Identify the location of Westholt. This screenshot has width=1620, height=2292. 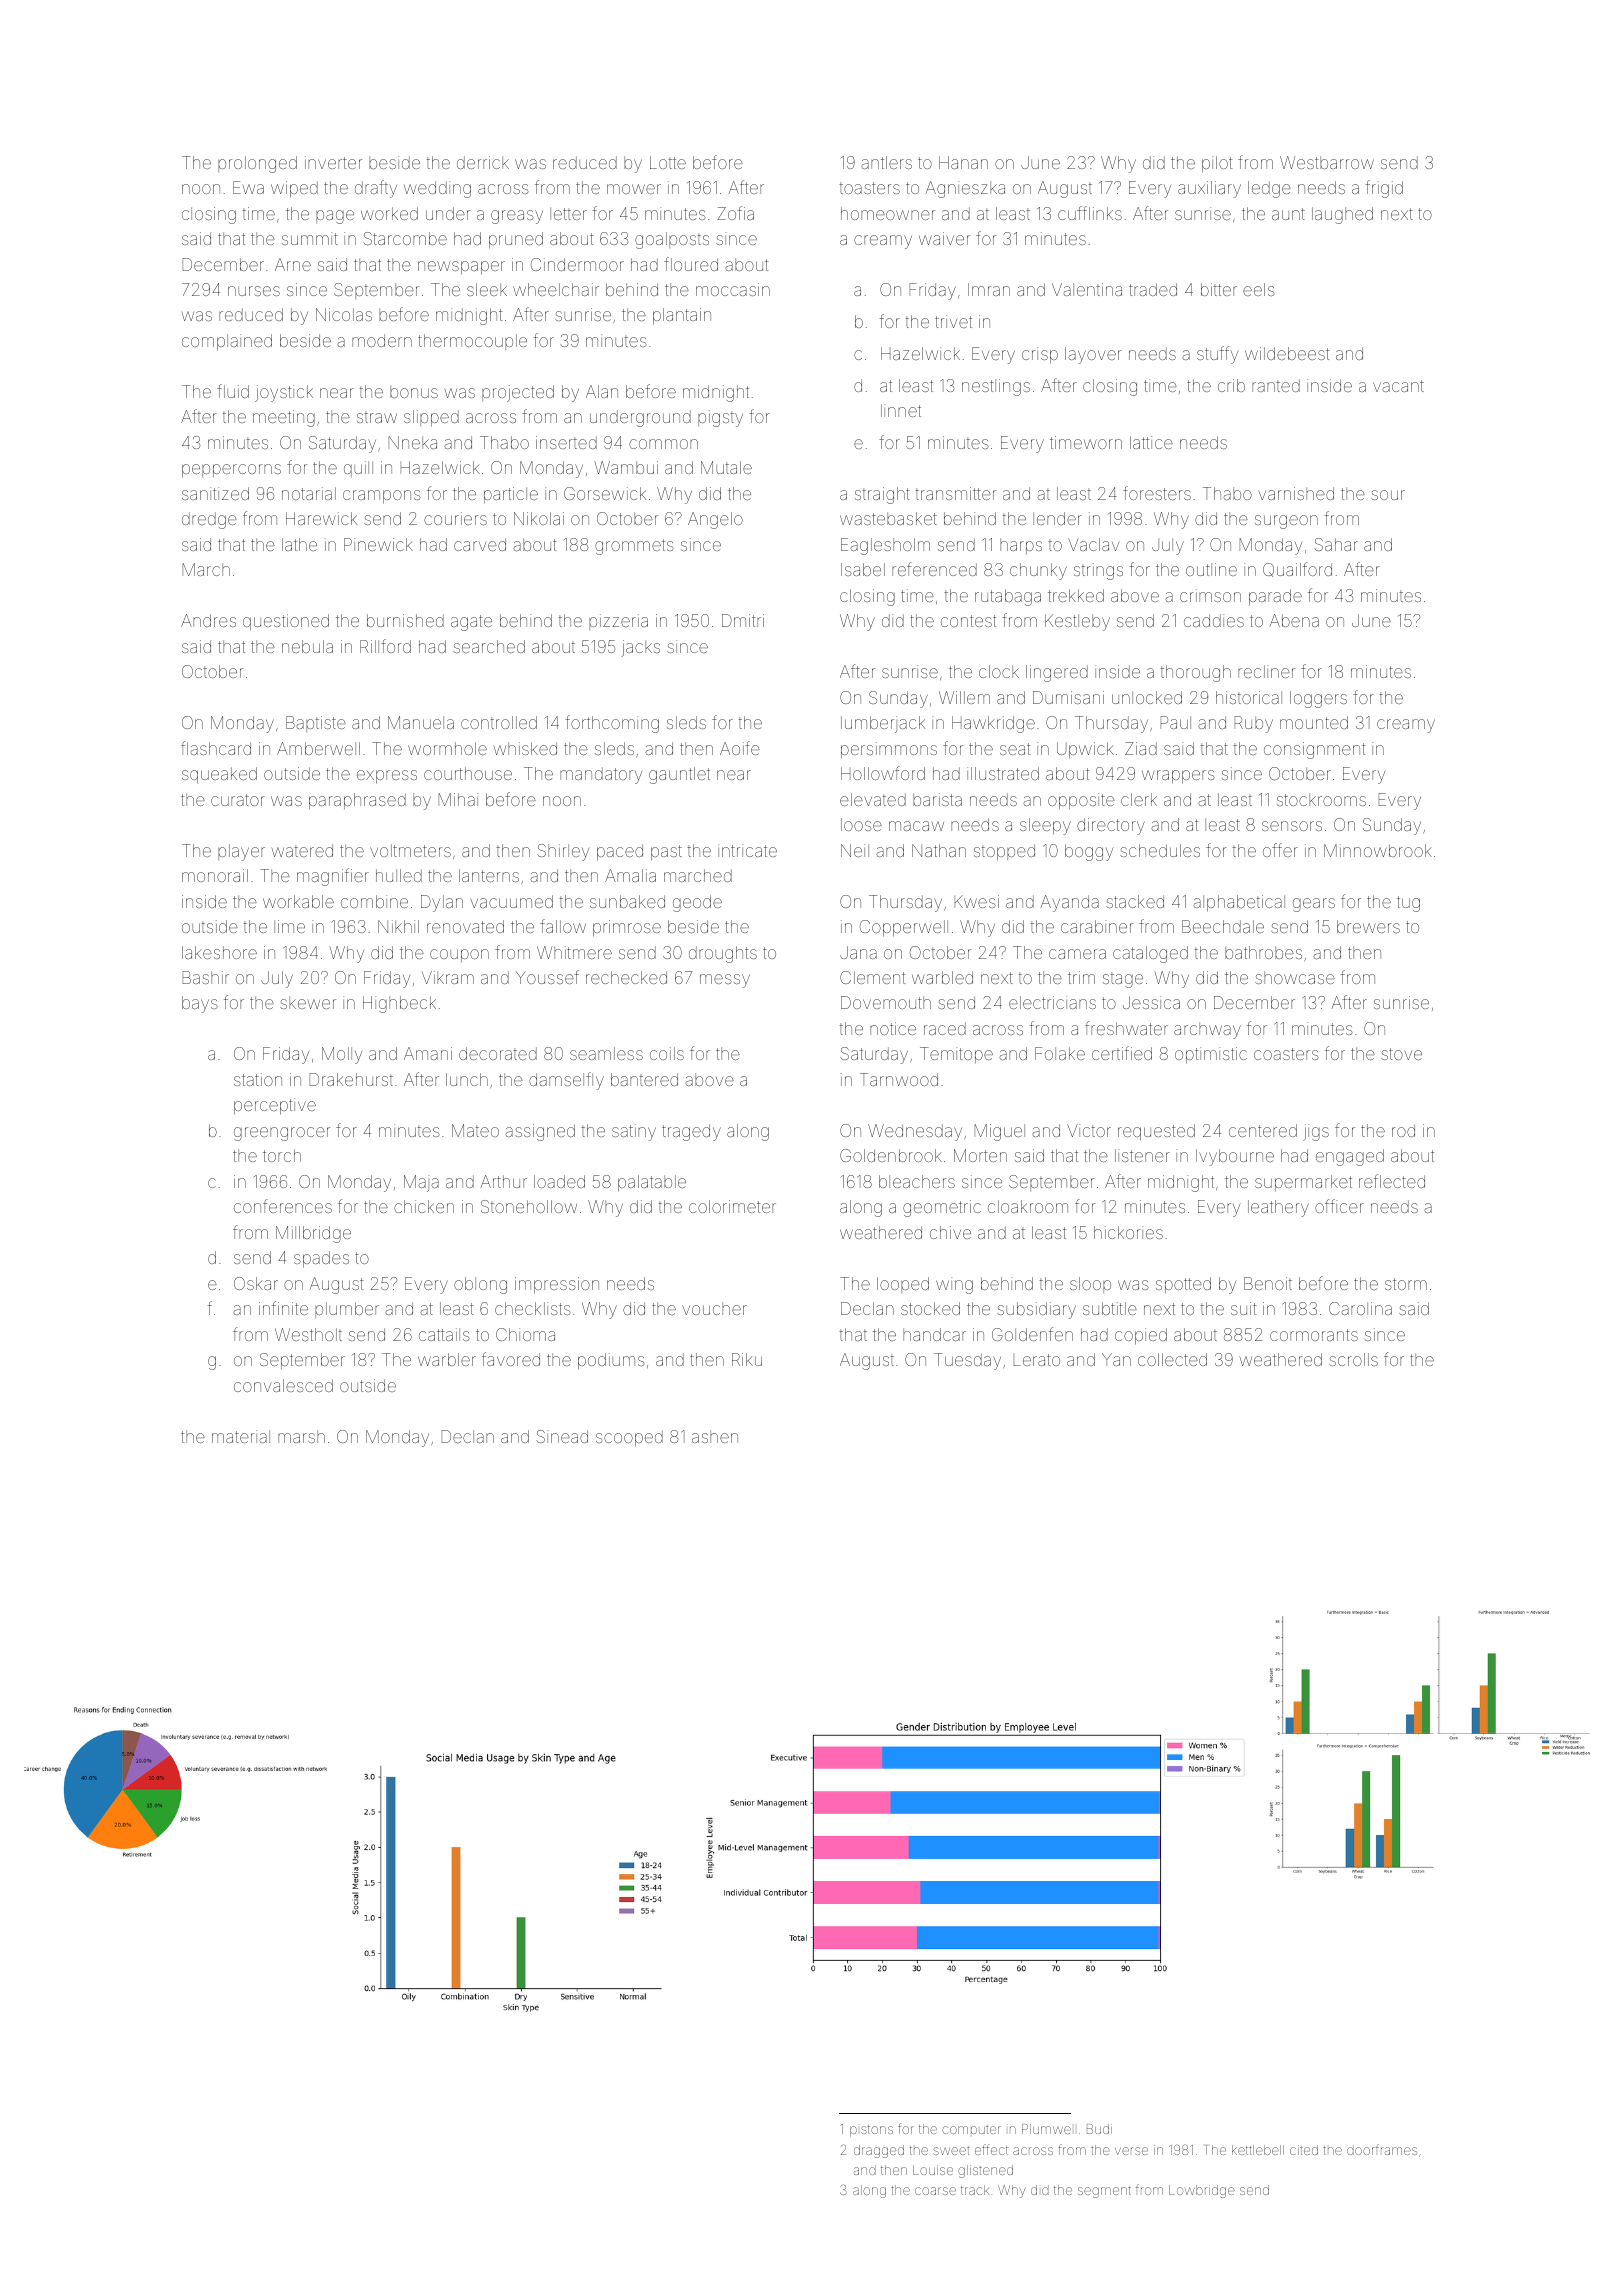
(308, 1334).
